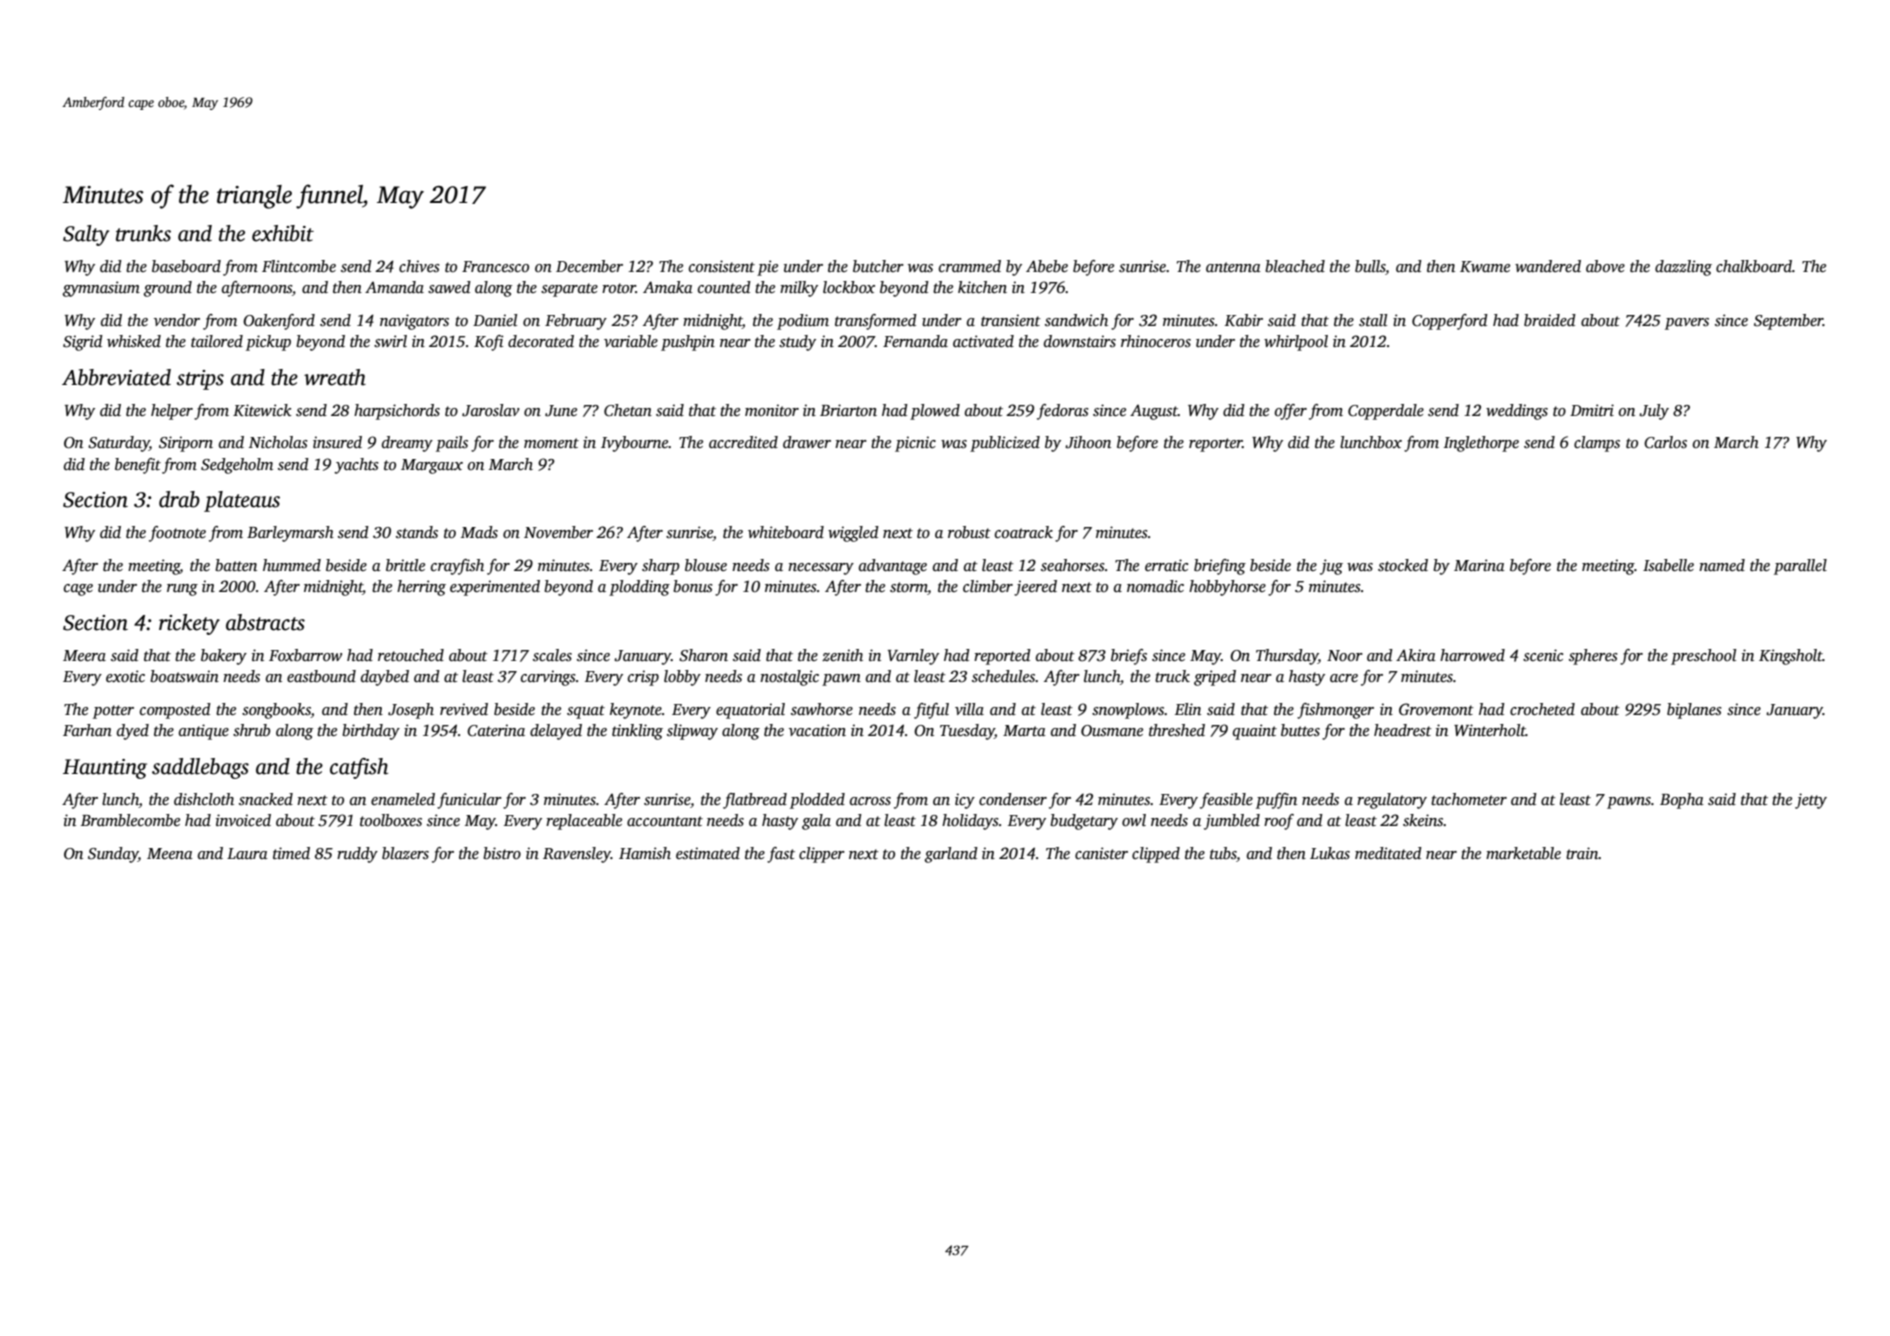  What do you see at coordinates (1469, 799) in the screenshot?
I see `tachometer` at bounding box center [1469, 799].
